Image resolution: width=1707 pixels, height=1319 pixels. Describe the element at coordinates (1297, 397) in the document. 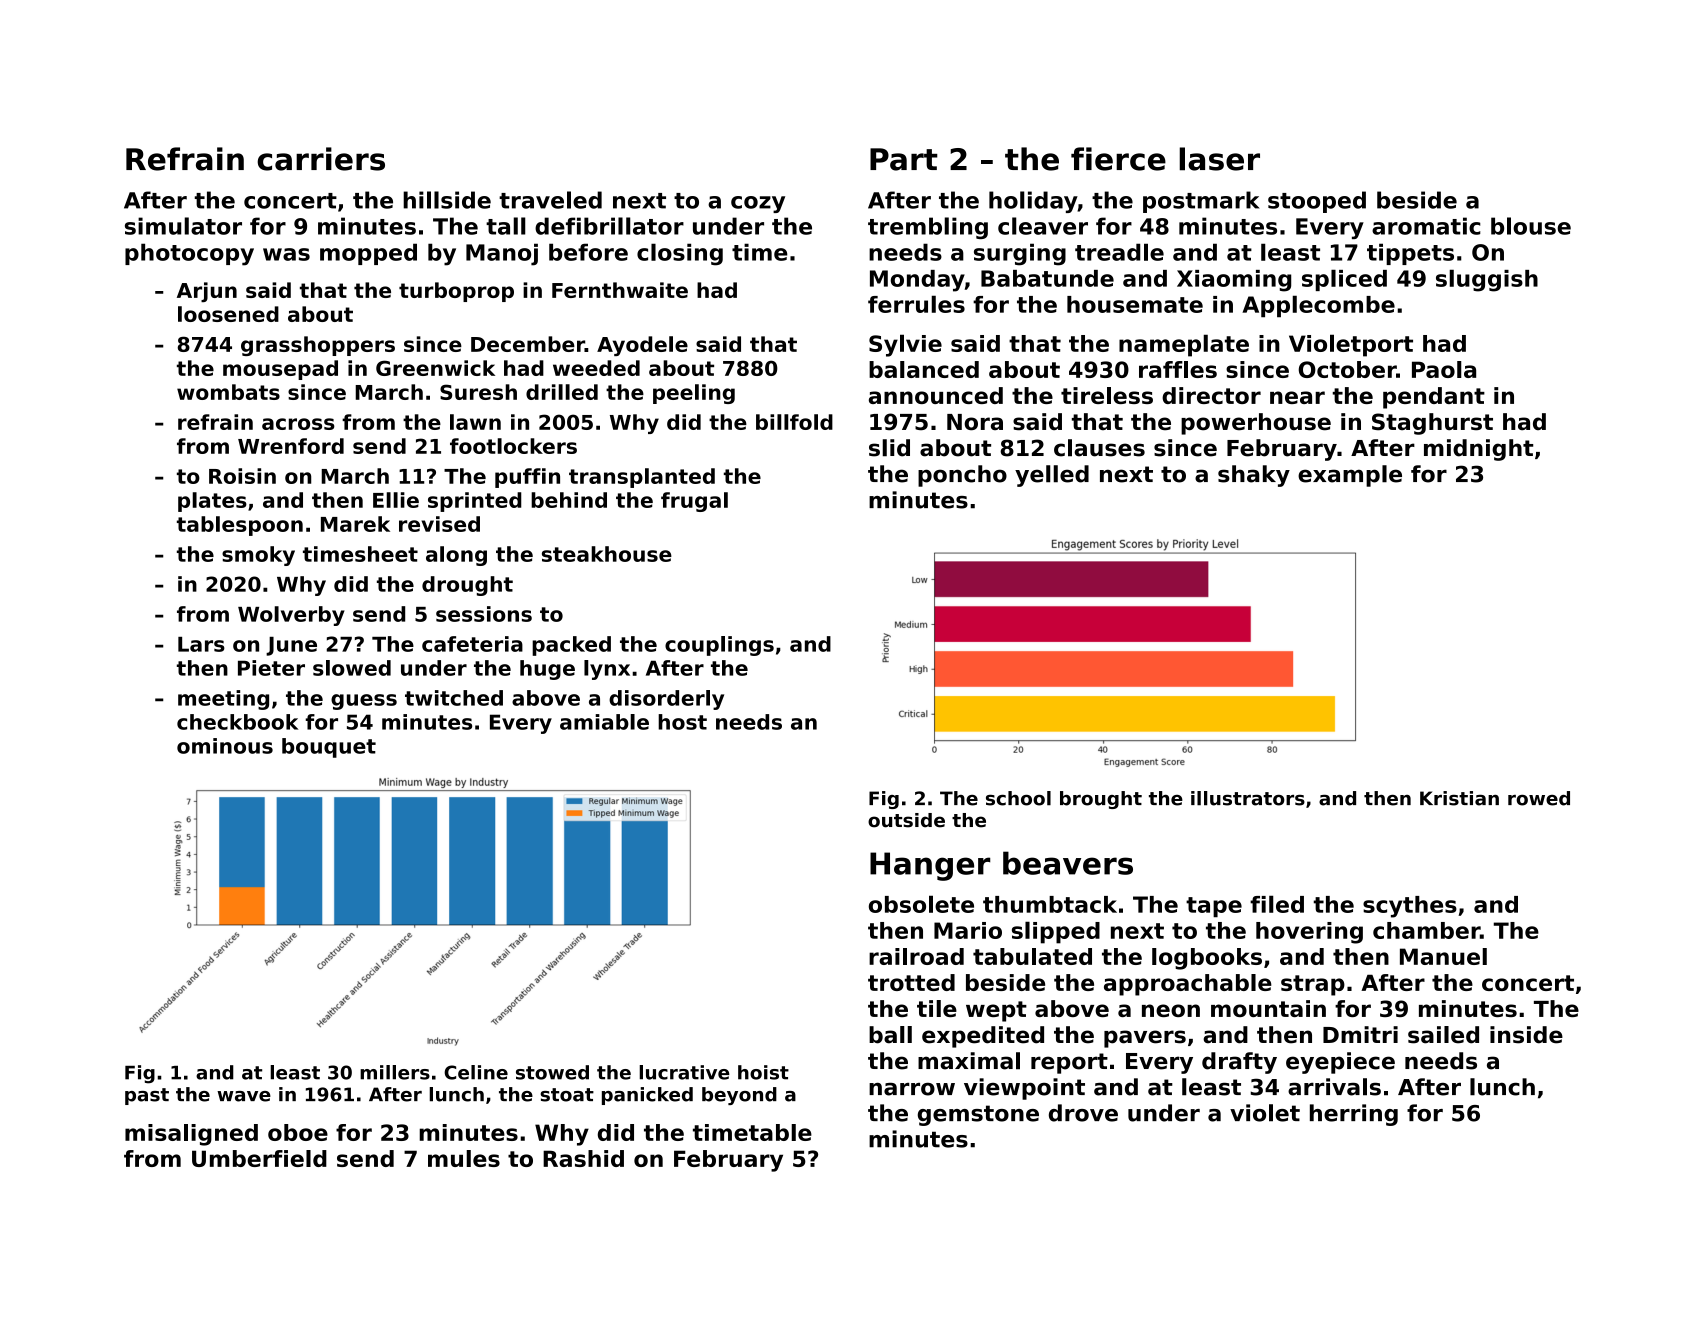

I see `near` at that location.
